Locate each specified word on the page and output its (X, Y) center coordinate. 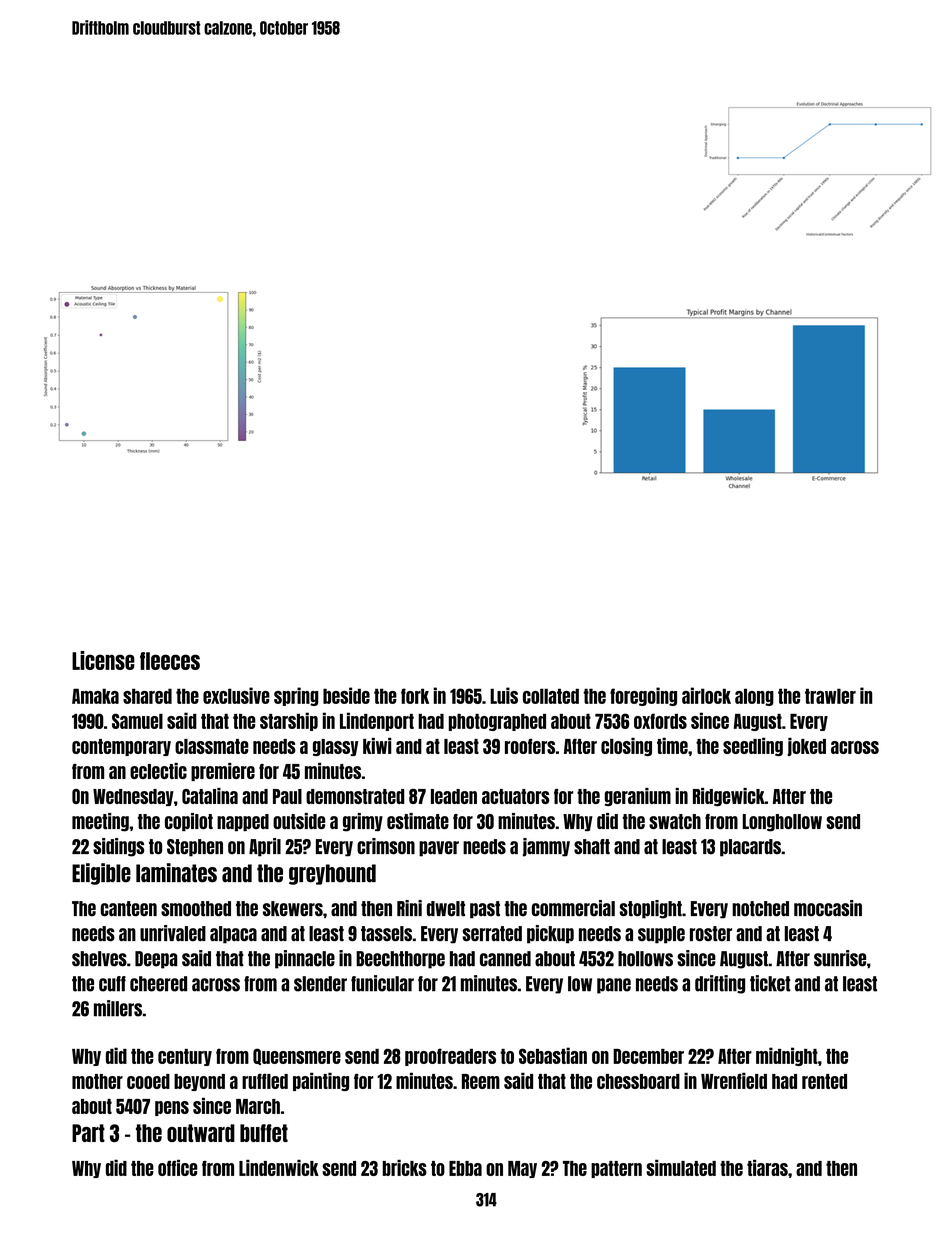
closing (626, 747)
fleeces (170, 661)
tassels (386, 934)
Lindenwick (279, 1168)
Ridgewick (729, 797)
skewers (293, 909)
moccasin (828, 908)
